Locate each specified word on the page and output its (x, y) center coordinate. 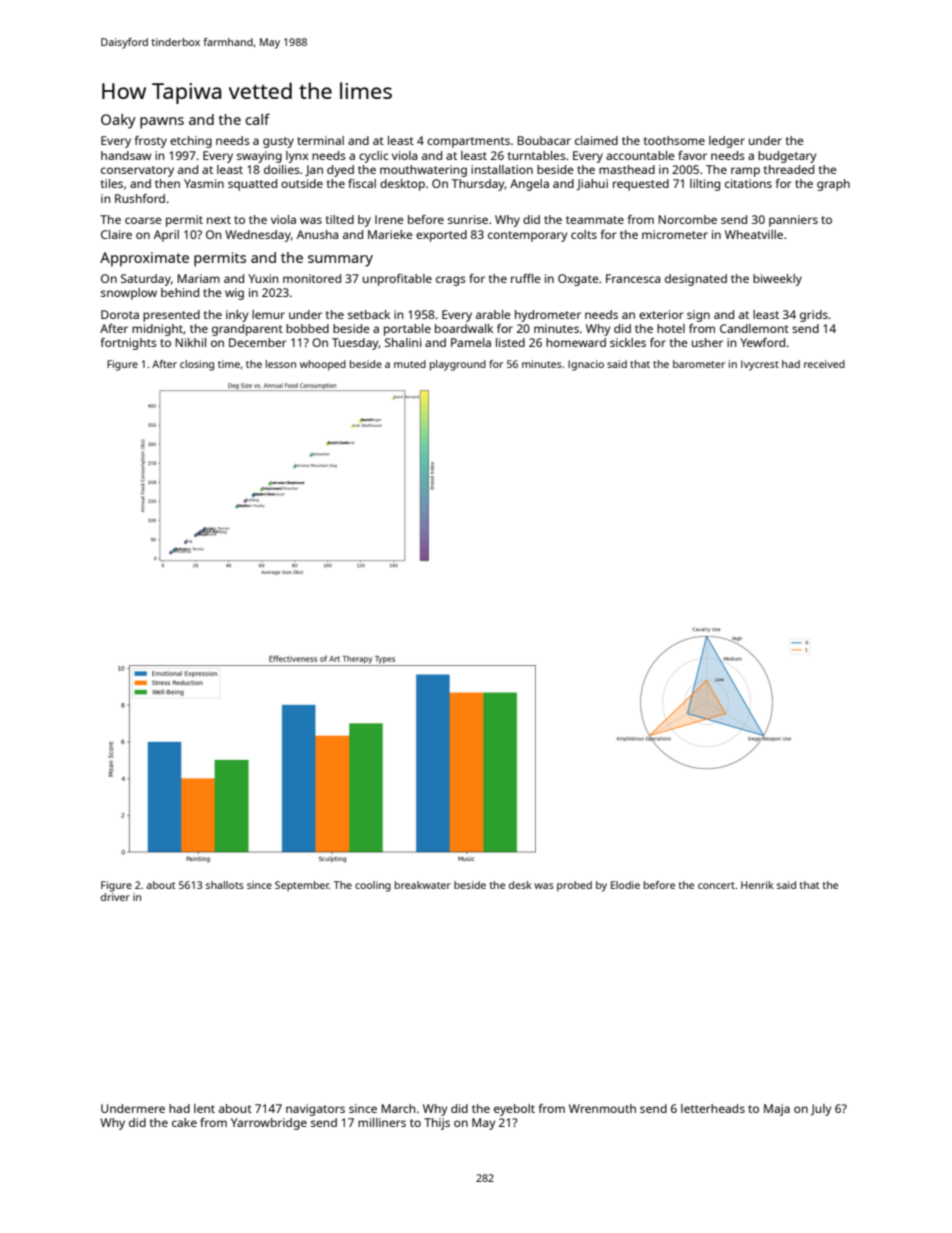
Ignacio (586, 365)
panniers (793, 221)
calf (257, 119)
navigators (315, 1110)
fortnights (129, 344)
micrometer (675, 234)
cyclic (374, 157)
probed (574, 886)
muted (410, 364)
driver (115, 897)
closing (197, 365)
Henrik (757, 885)
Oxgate (578, 280)
